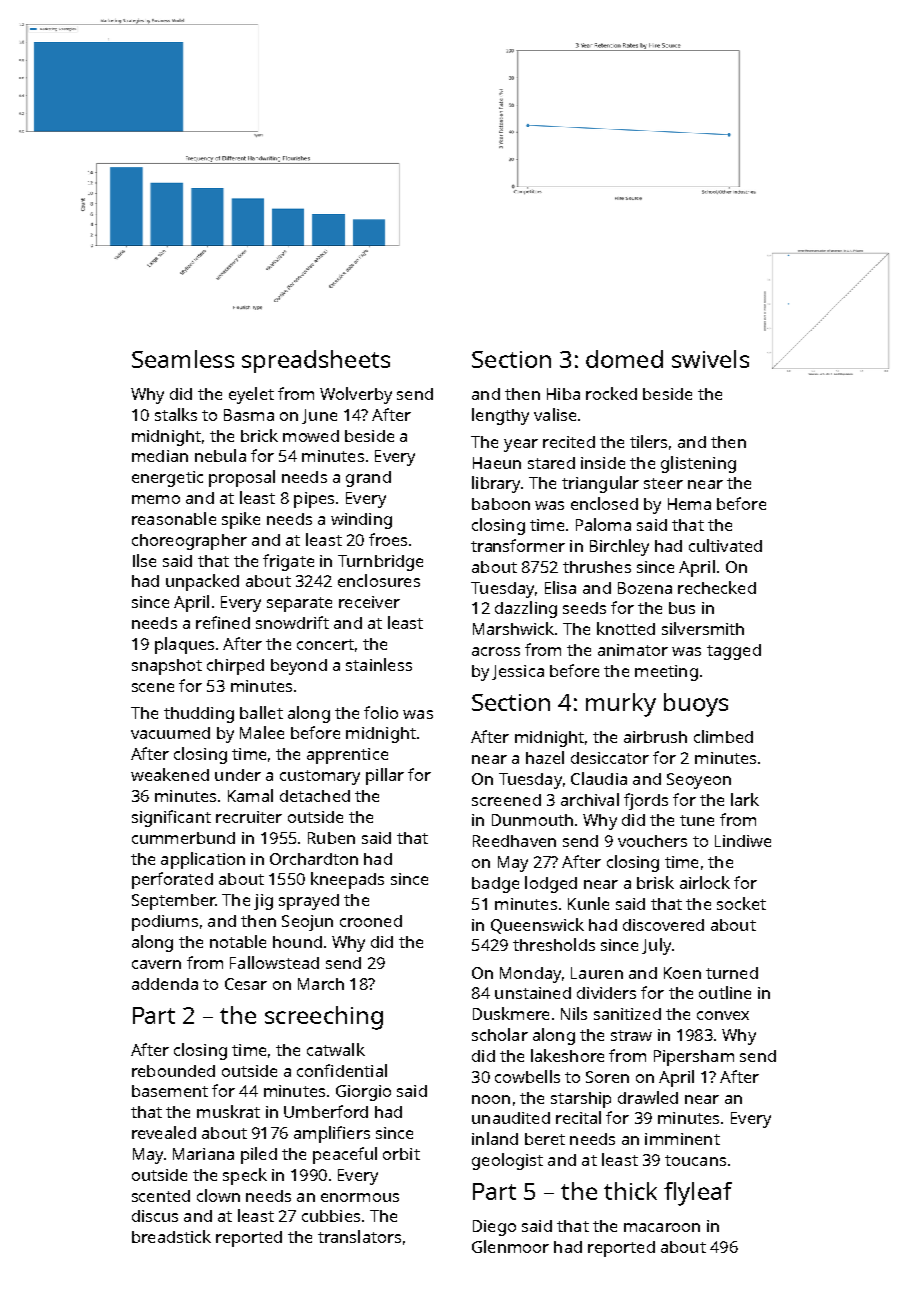  I want to click on dazzling, so click(526, 609).
